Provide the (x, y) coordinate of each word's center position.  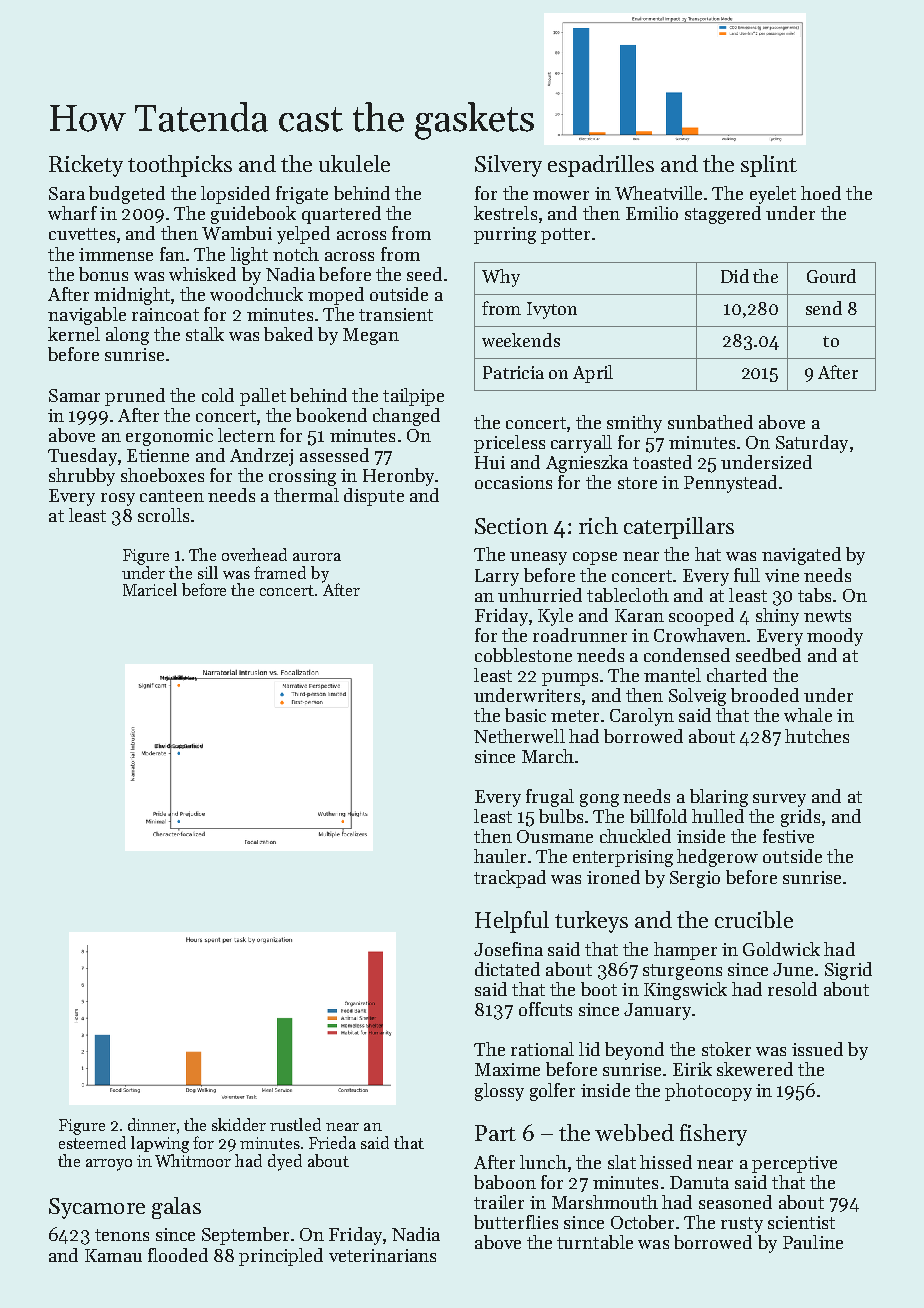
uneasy (538, 558)
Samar (74, 395)
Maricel (150, 589)
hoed (821, 193)
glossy (499, 1092)
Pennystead (730, 484)
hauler (500, 856)
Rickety (86, 166)
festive (788, 836)
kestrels (505, 213)
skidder (239, 1124)
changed (406, 417)
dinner (152, 1124)
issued (817, 1049)
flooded (178, 1255)
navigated (801, 556)
